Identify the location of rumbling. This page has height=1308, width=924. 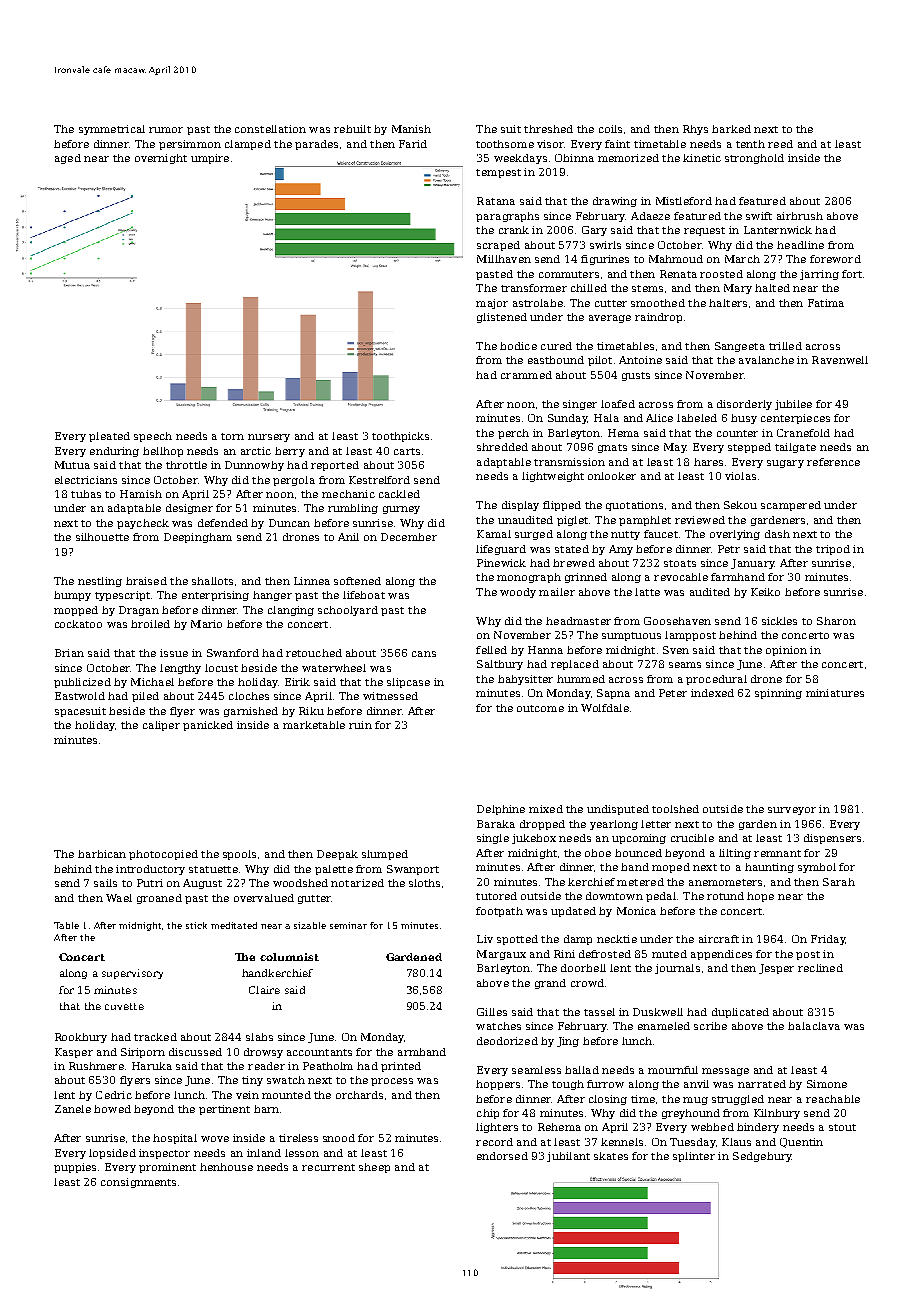
(353, 509).
